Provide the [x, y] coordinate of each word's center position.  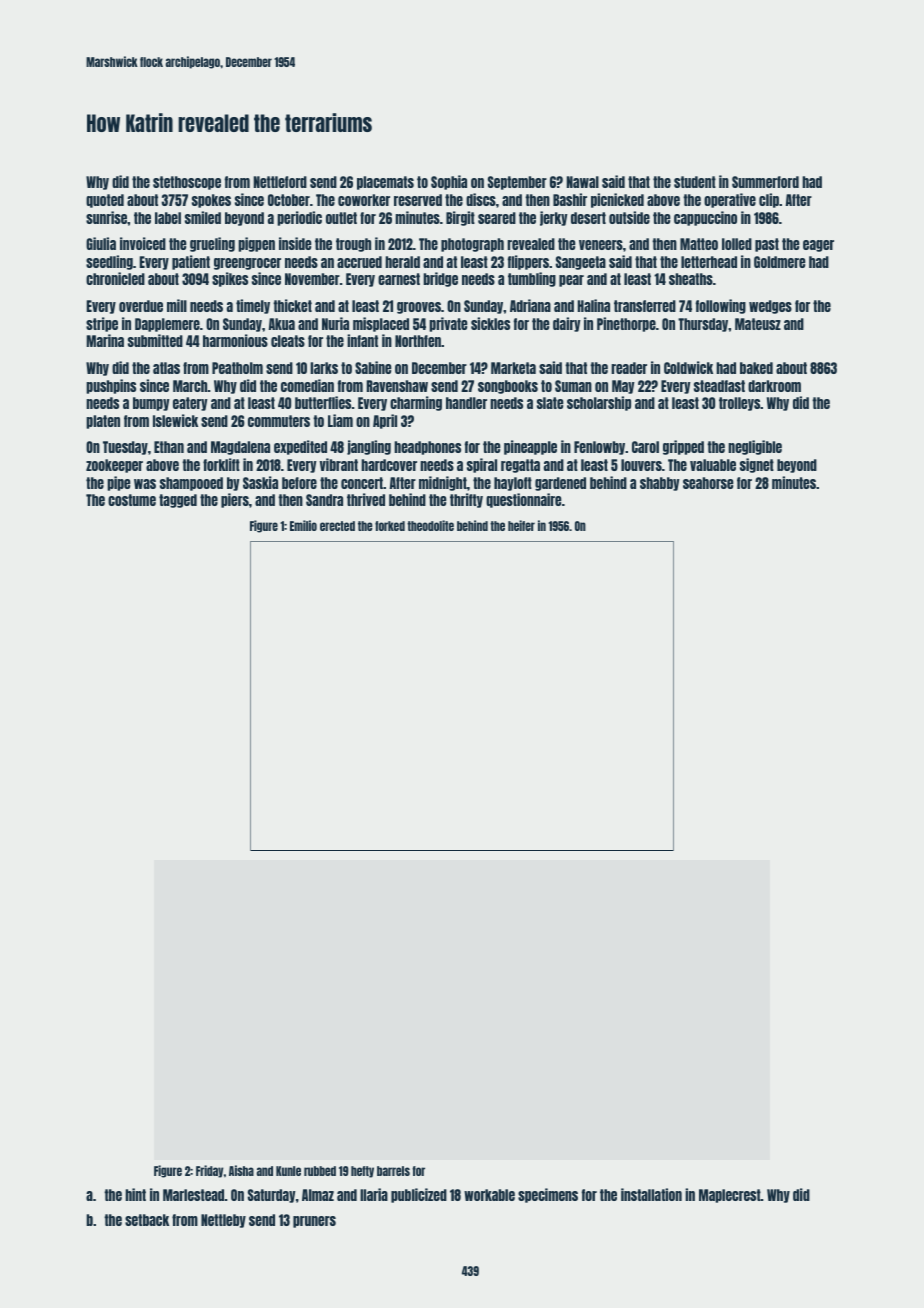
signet [757, 465]
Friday [209, 1171]
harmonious [235, 340]
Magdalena [240, 448]
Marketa [513, 368]
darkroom [774, 386]
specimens [548, 1195]
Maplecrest [730, 1196]
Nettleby [223, 1221]
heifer [521, 525]
